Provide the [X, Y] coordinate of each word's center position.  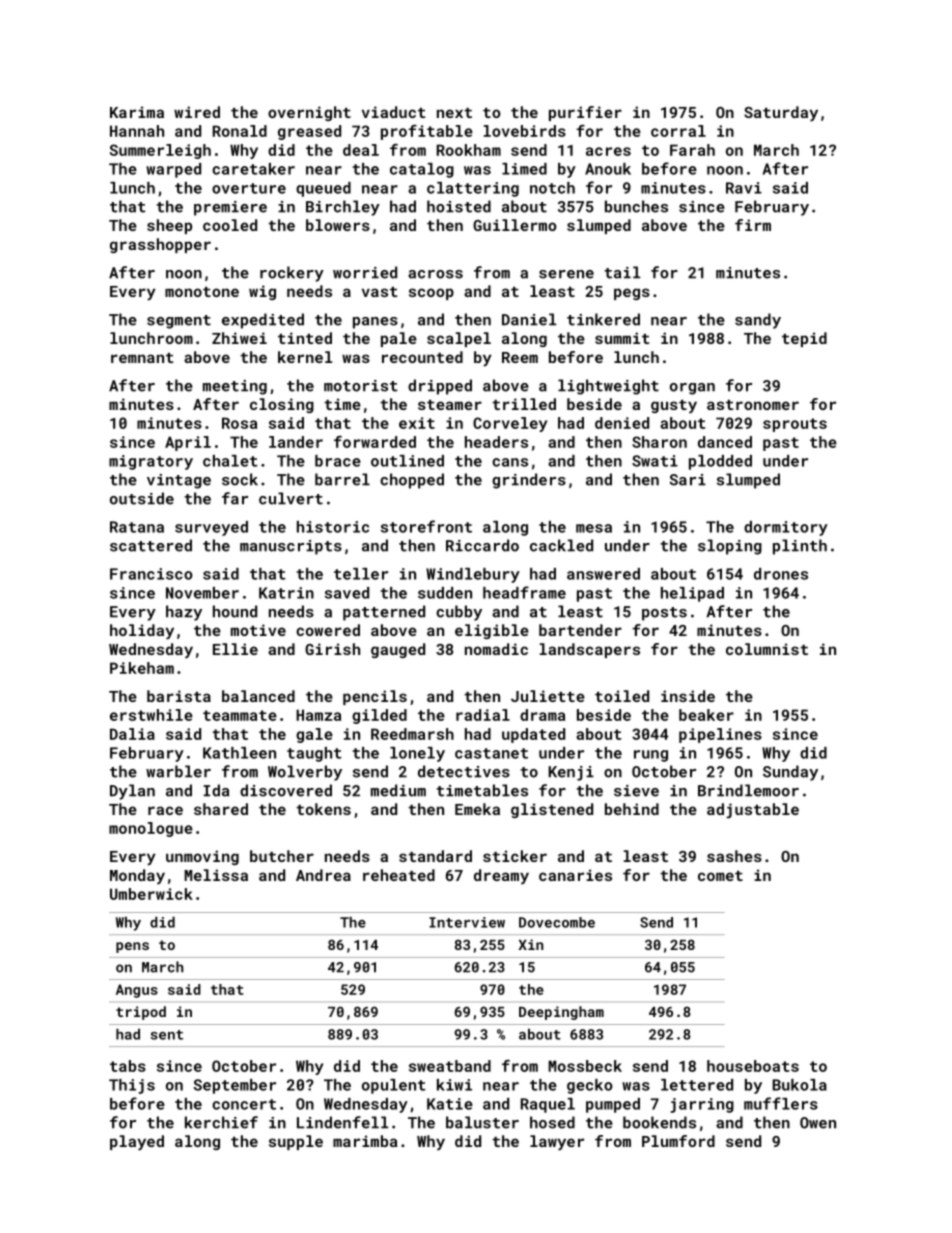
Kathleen [239, 753]
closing [282, 405]
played [137, 1143]
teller [361, 574]
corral [678, 131]
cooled [230, 225]
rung [651, 756]
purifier [585, 113]
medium [398, 790]
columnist [767, 649]
